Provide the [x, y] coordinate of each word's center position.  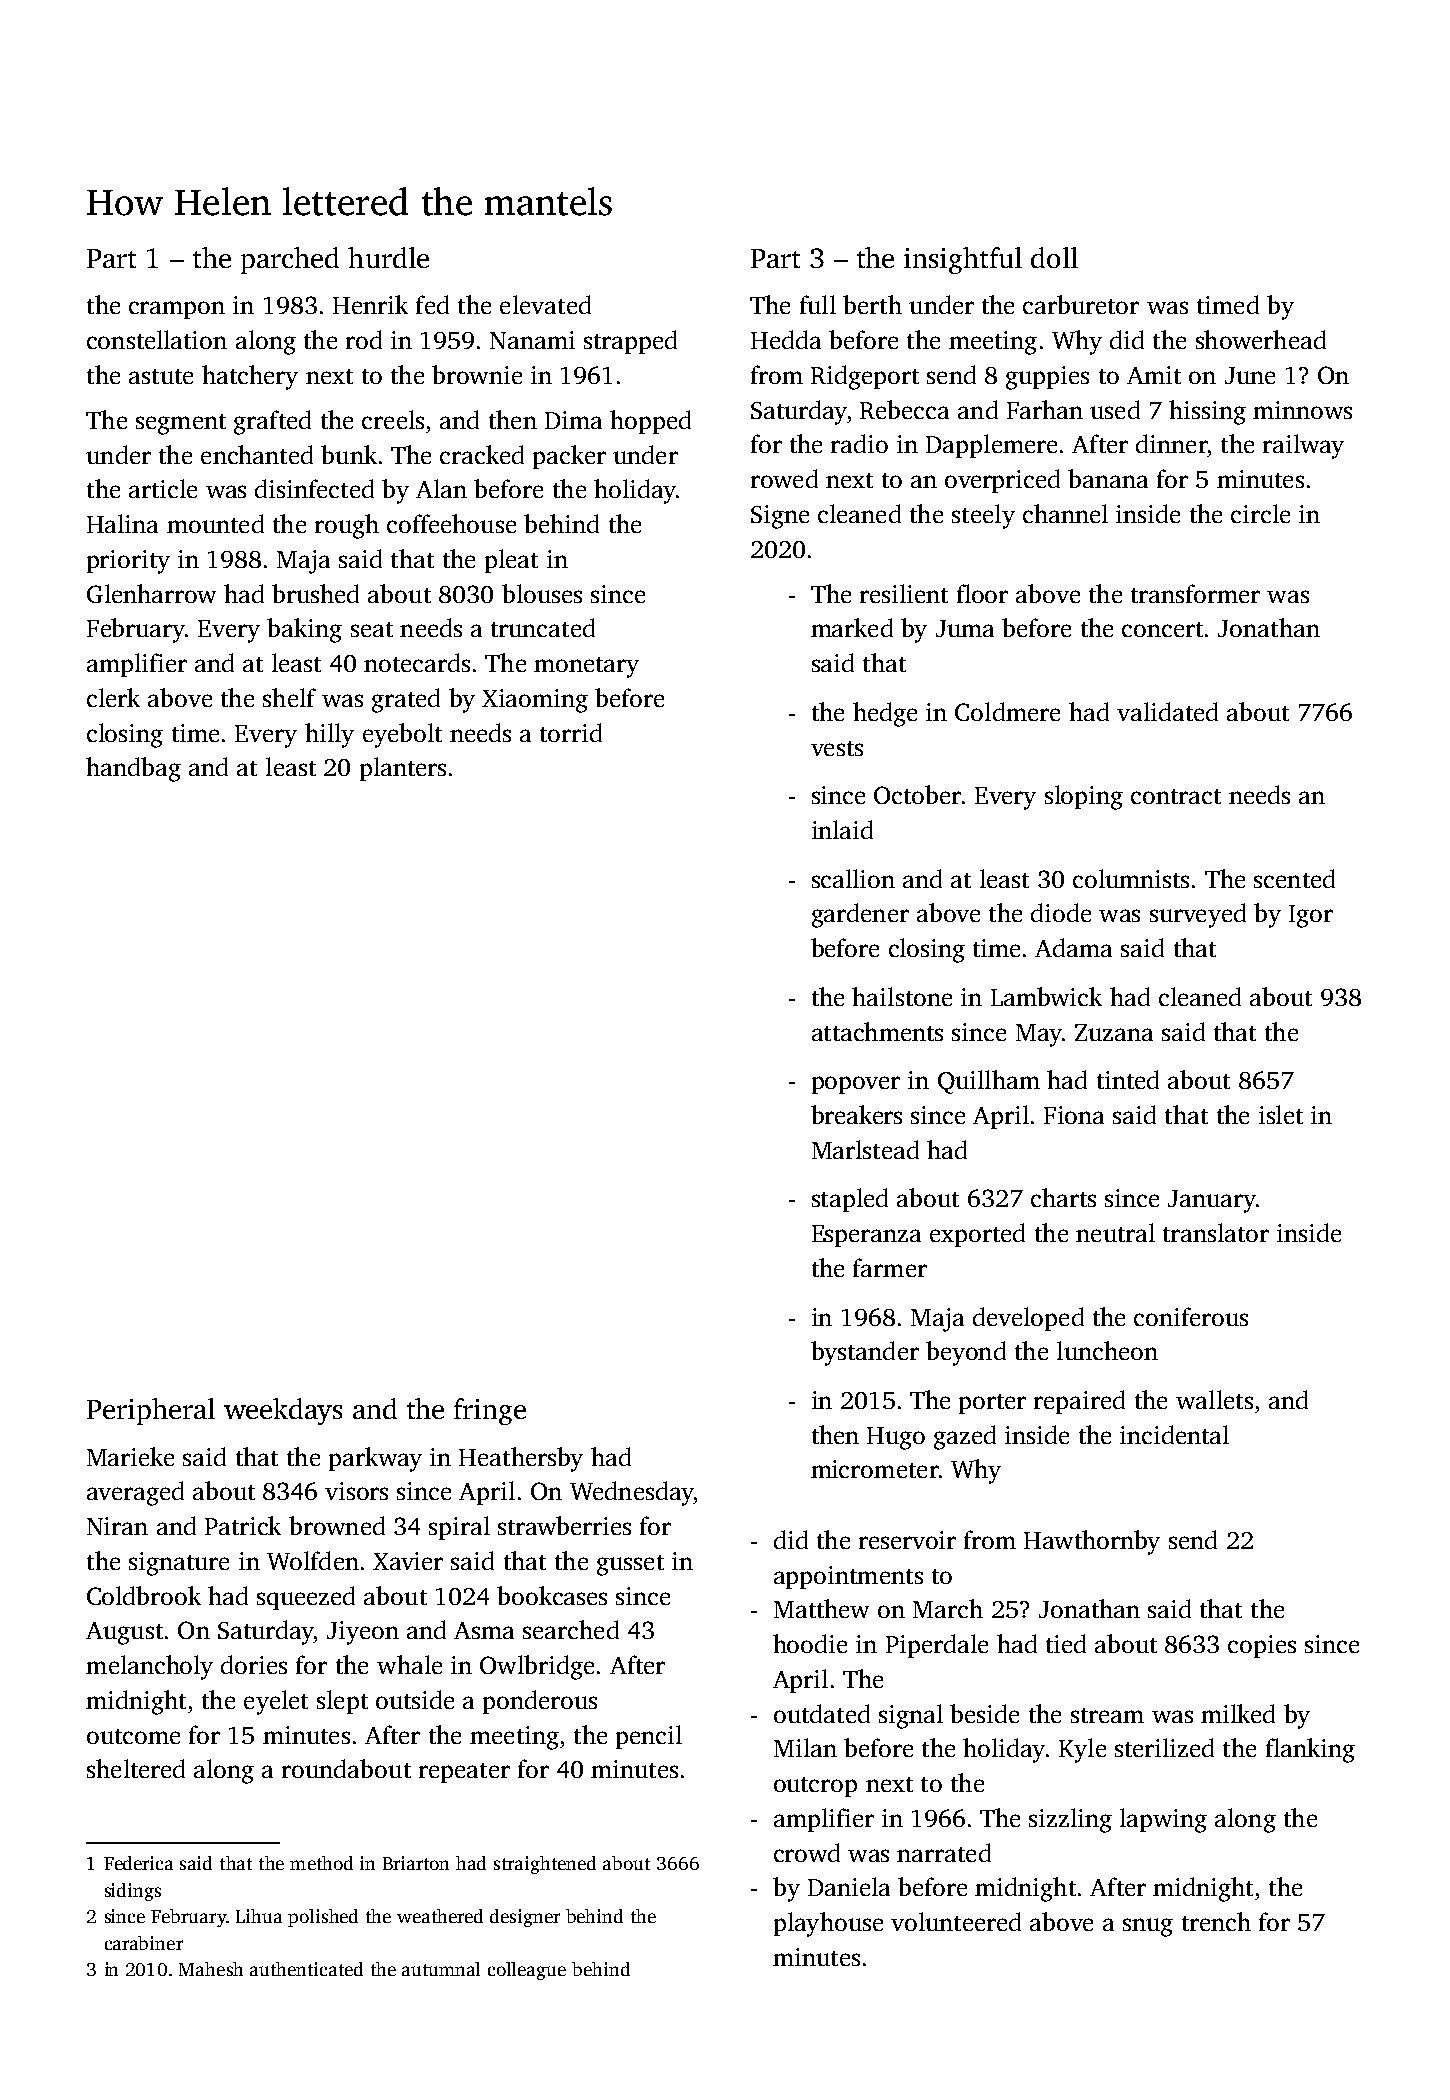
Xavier [408, 1561]
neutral [1115, 1232]
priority [128, 562]
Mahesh [211, 1969]
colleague [527, 1971]
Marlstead [865, 1149]
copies [1262, 1646]
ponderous [540, 1702]
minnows [1302, 410]
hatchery [250, 377]
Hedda [786, 339]
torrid [571, 732]
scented [1294, 878]
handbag [133, 769]
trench [1216, 1921]
